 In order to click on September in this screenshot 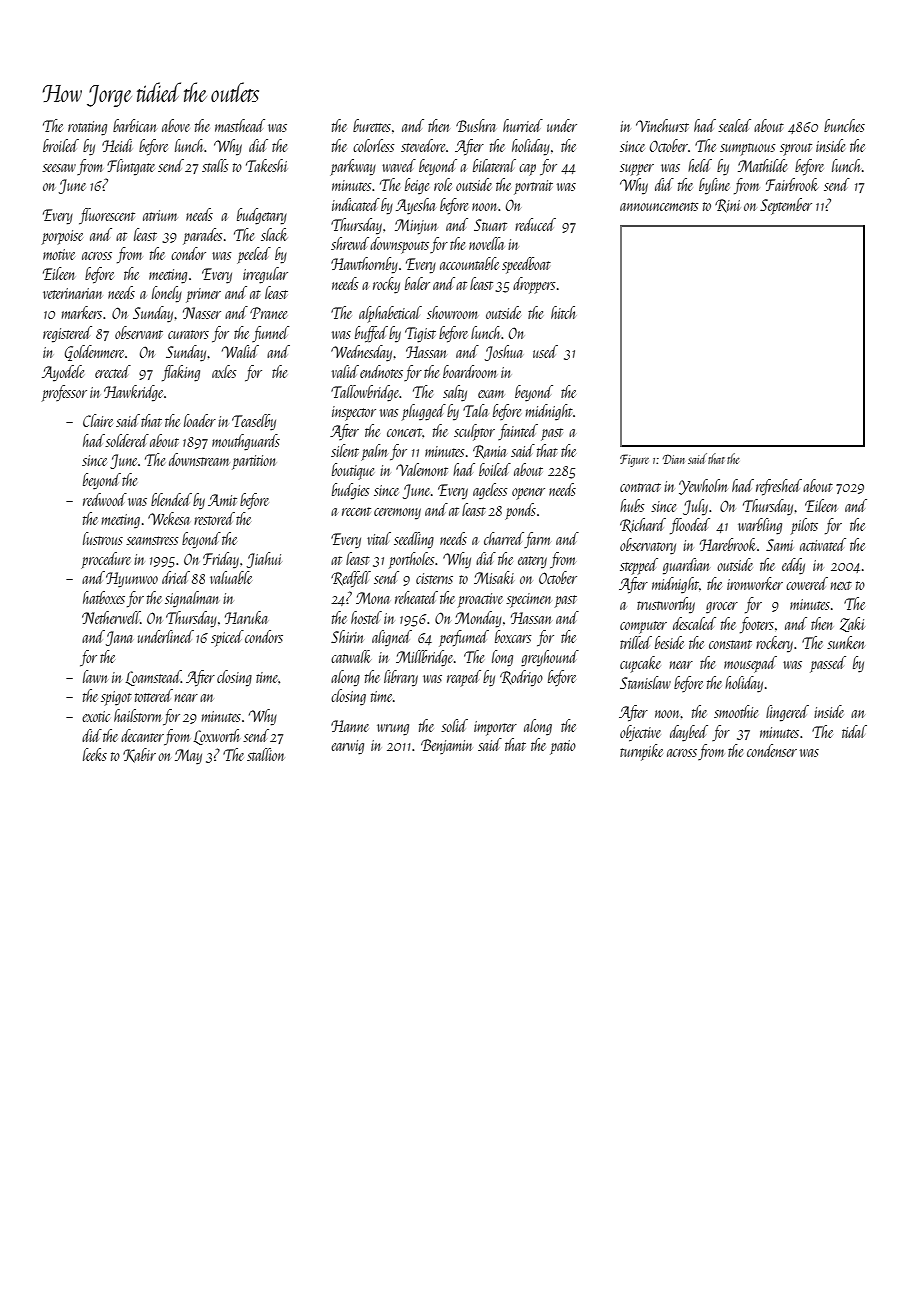, I will do `click(786, 206)`.
